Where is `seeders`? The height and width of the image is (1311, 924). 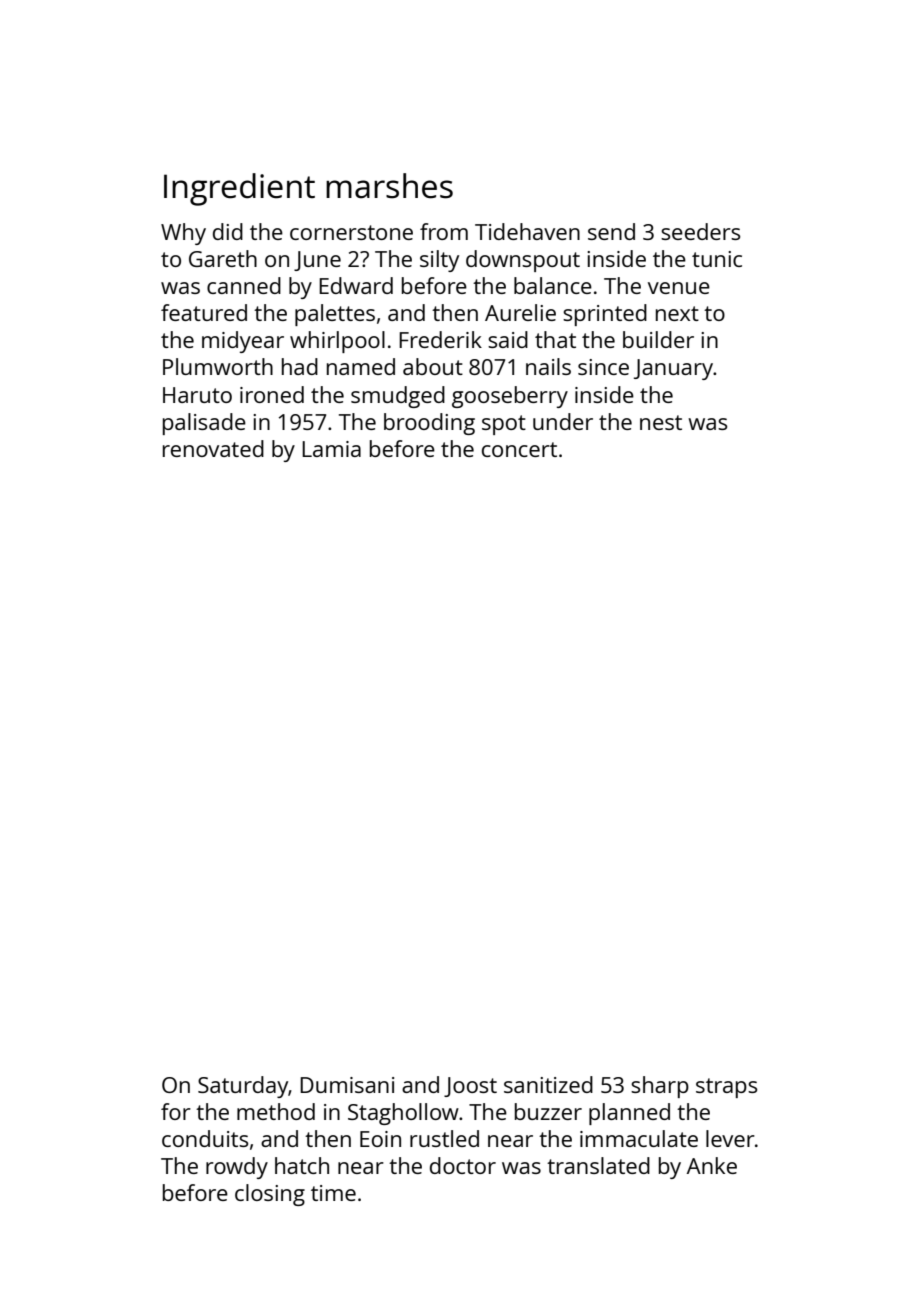
seeders is located at coordinates (700, 231).
